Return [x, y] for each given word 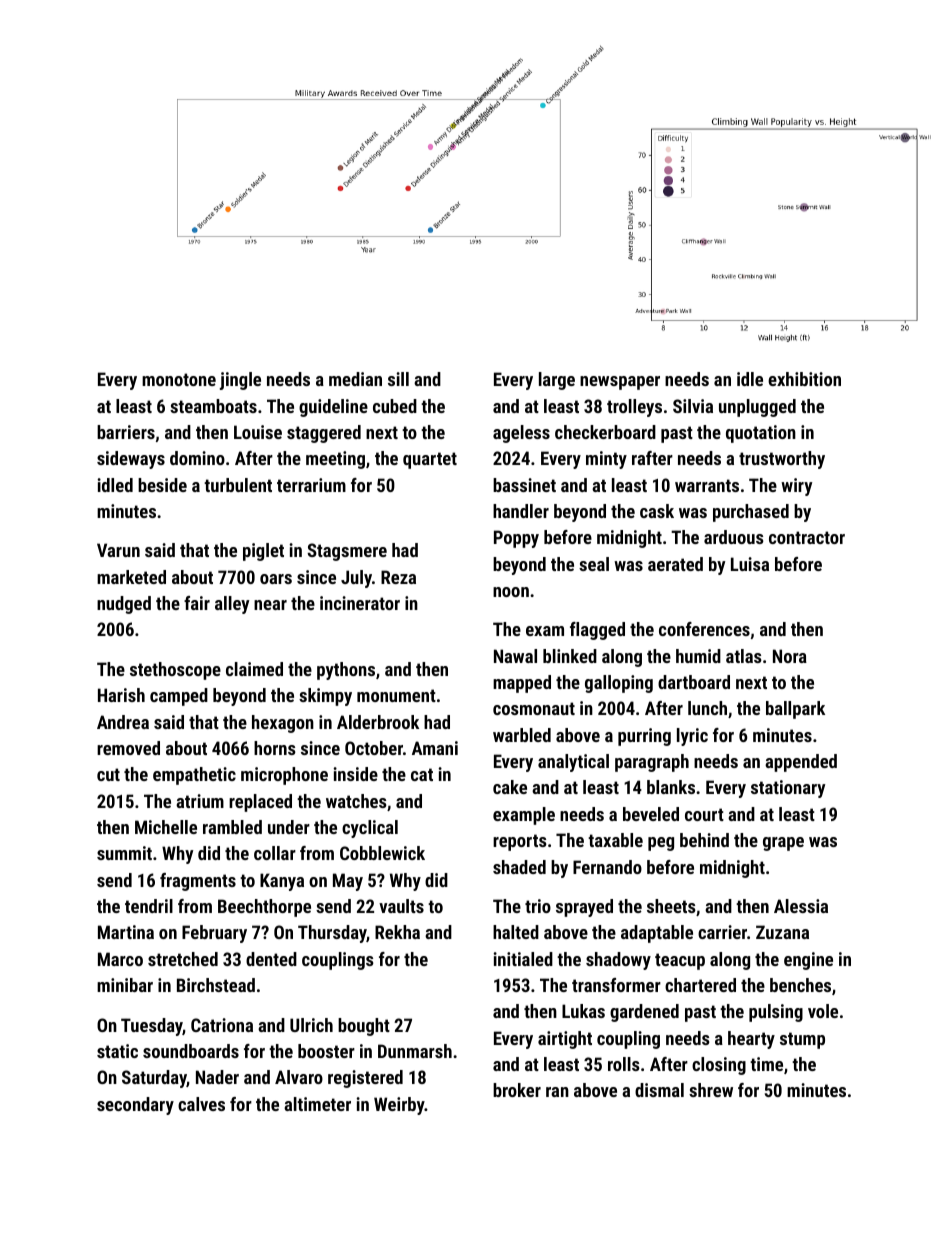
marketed [131, 577]
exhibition [804, 379]
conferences [704, 629]
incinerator [360, 603]
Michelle [166, 827]
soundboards [191, 1051]
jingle [240, 381]
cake [510, 787]
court [704, 814]
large [557, 381]
